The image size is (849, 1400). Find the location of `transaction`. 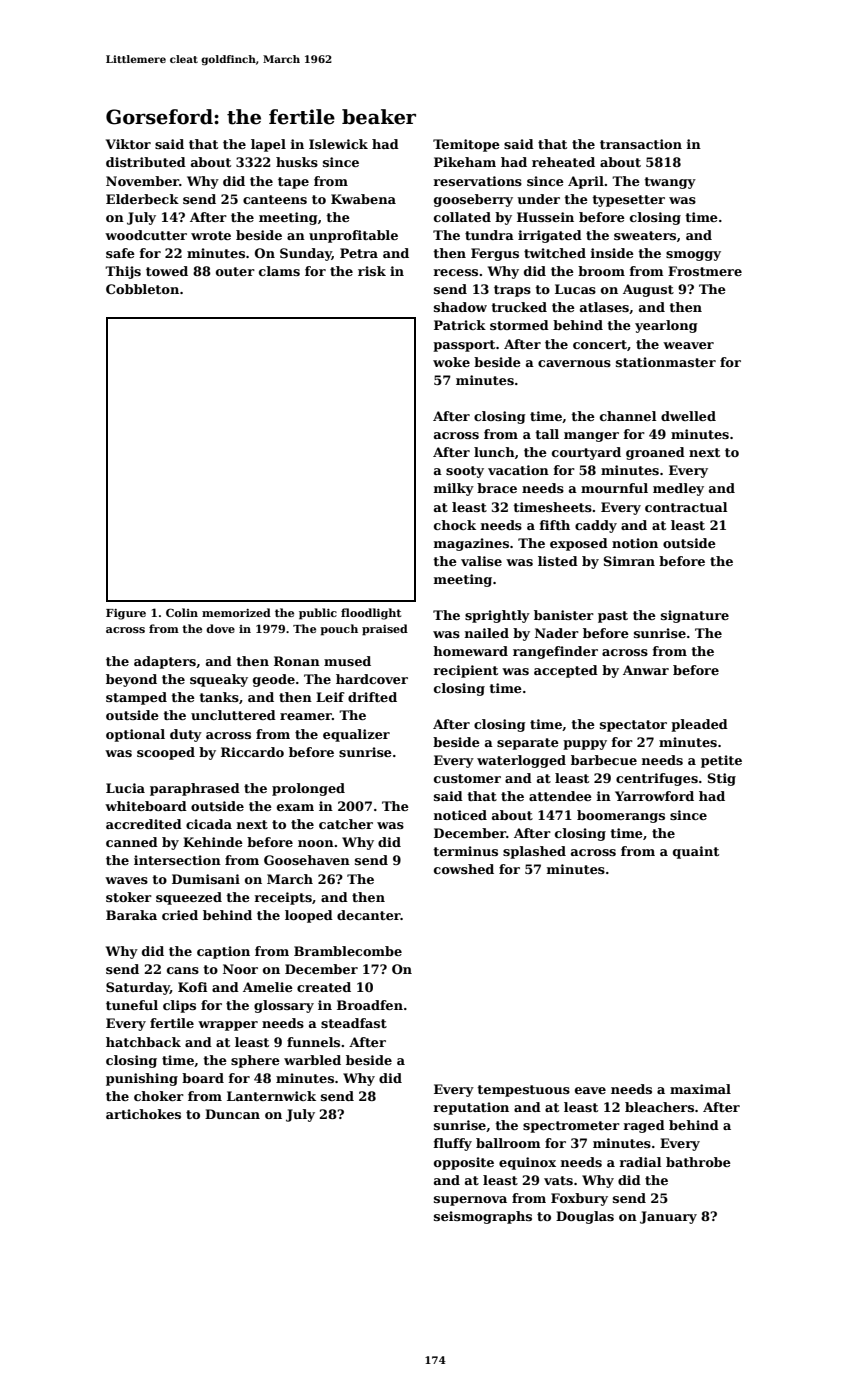

transaction is located at coordinates (641, 144).
